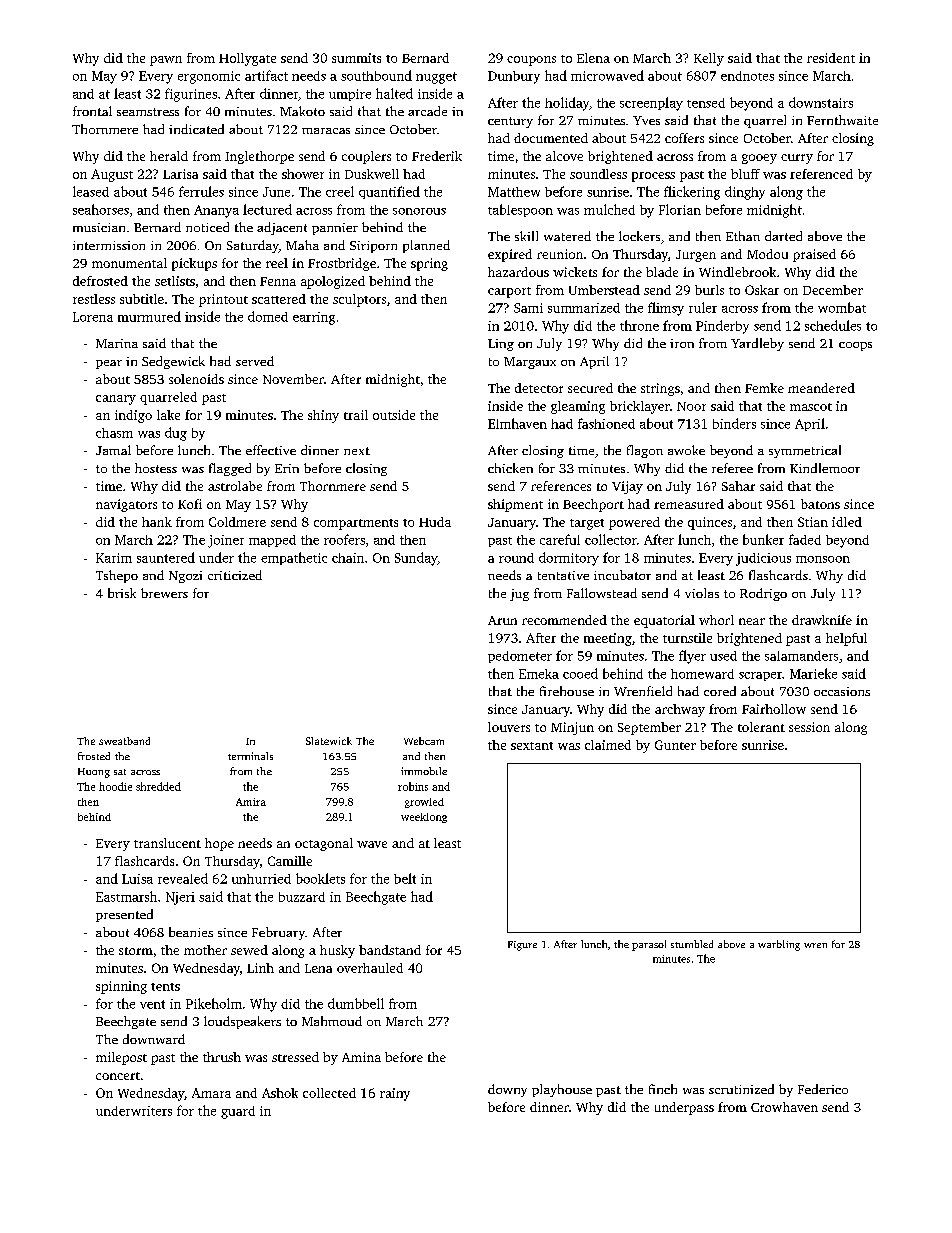 The image size is (952, 1233). Describe the element at coordinates (575, 272) in the document. I see `wickets` at that location.
